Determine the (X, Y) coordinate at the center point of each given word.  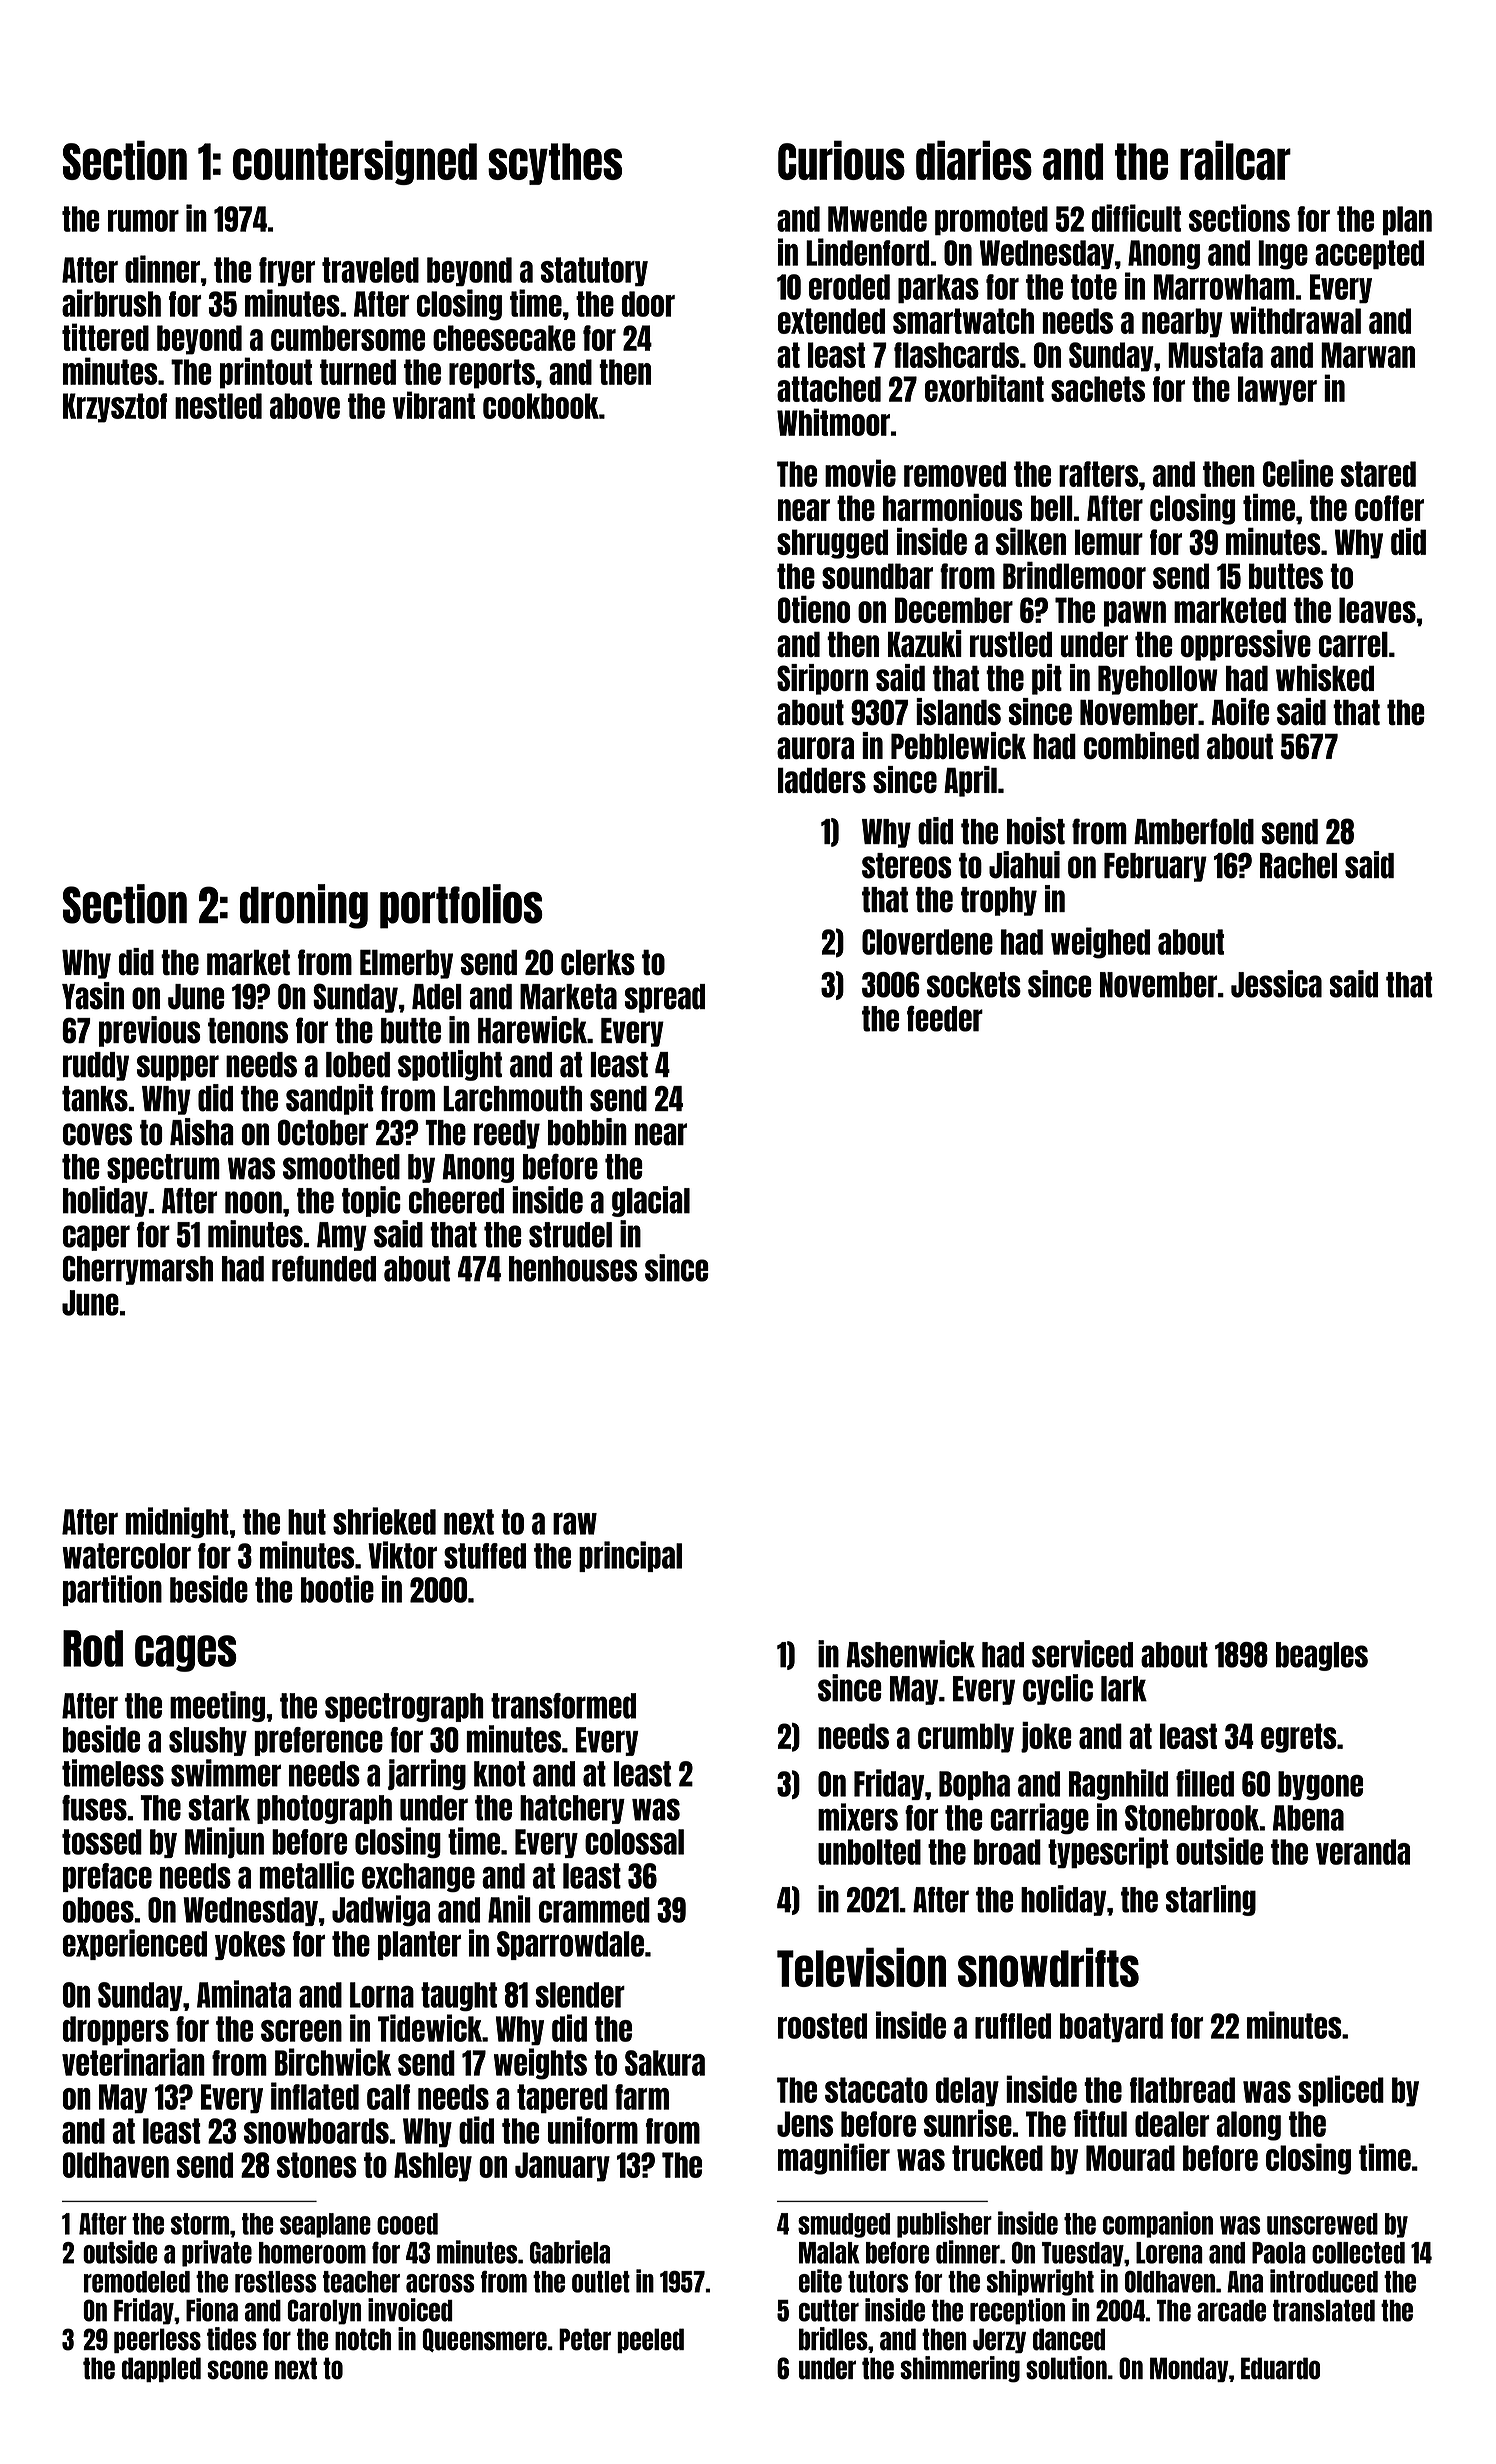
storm (200, 2224)
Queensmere (484, 2340)
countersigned (355, 162)
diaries (974, 160)
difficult (1136, 218)
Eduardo (1280, 2368)
